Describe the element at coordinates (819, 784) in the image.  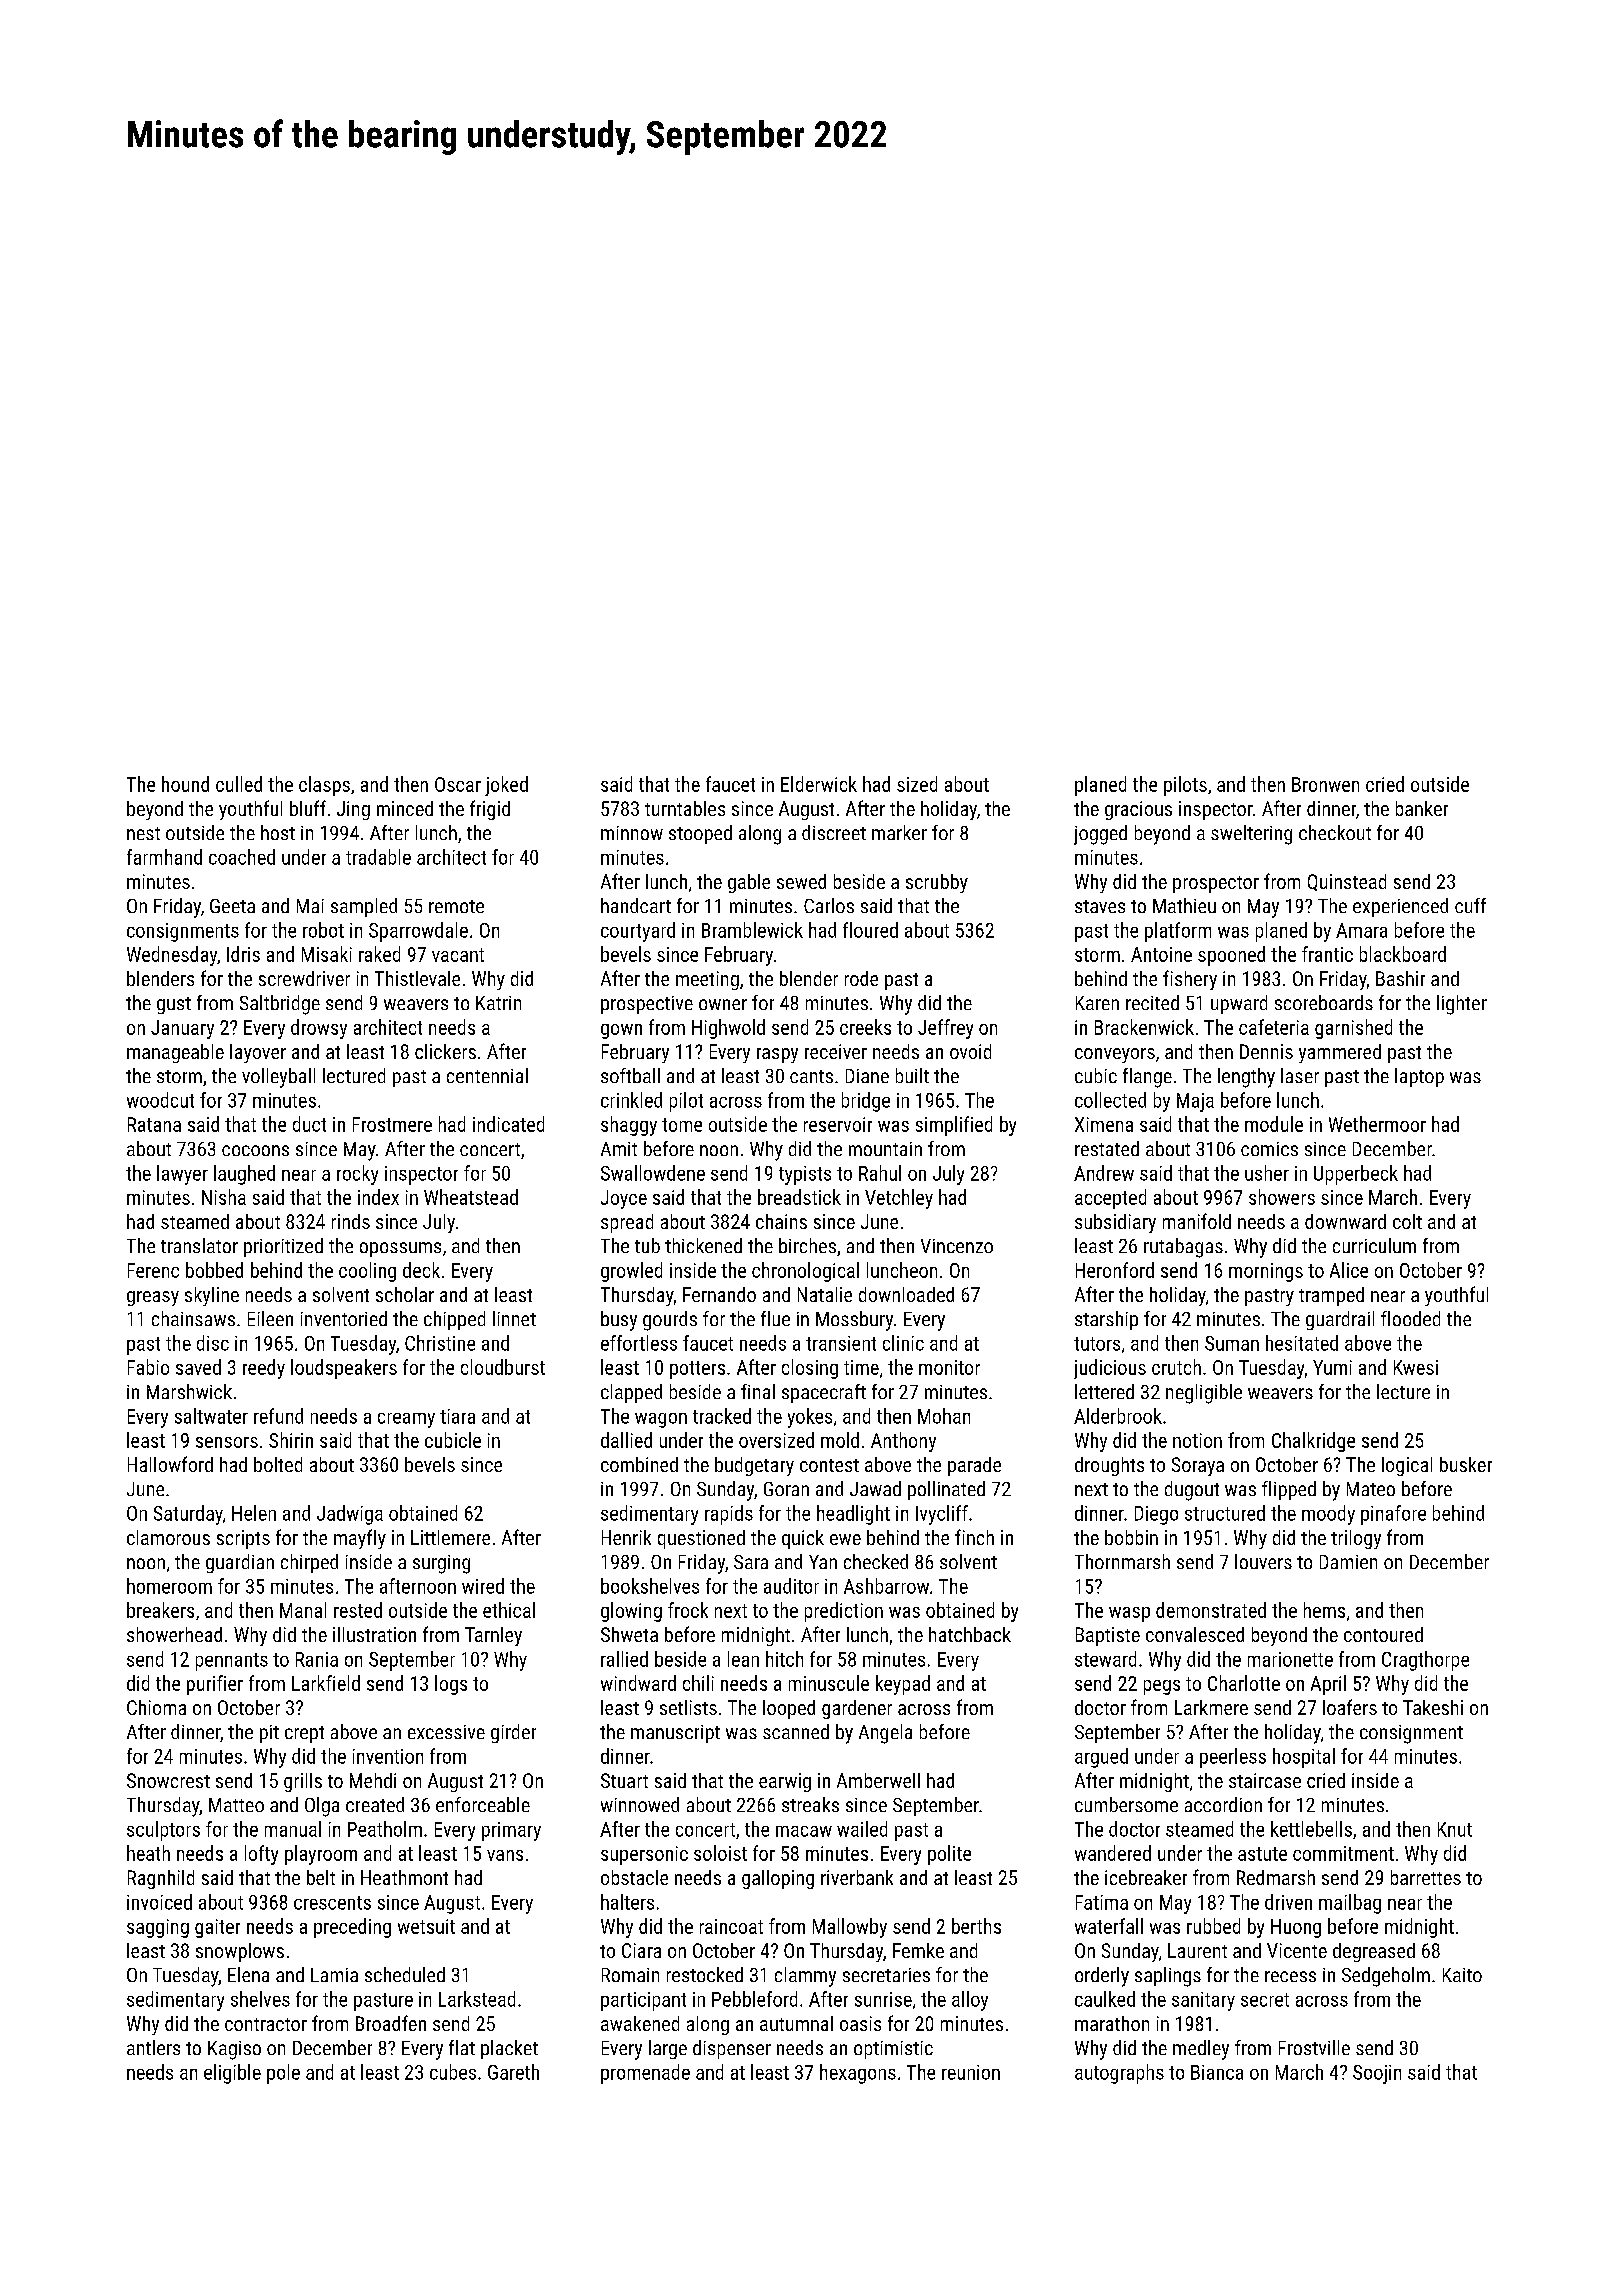
I see `Elderwick` at that location.
